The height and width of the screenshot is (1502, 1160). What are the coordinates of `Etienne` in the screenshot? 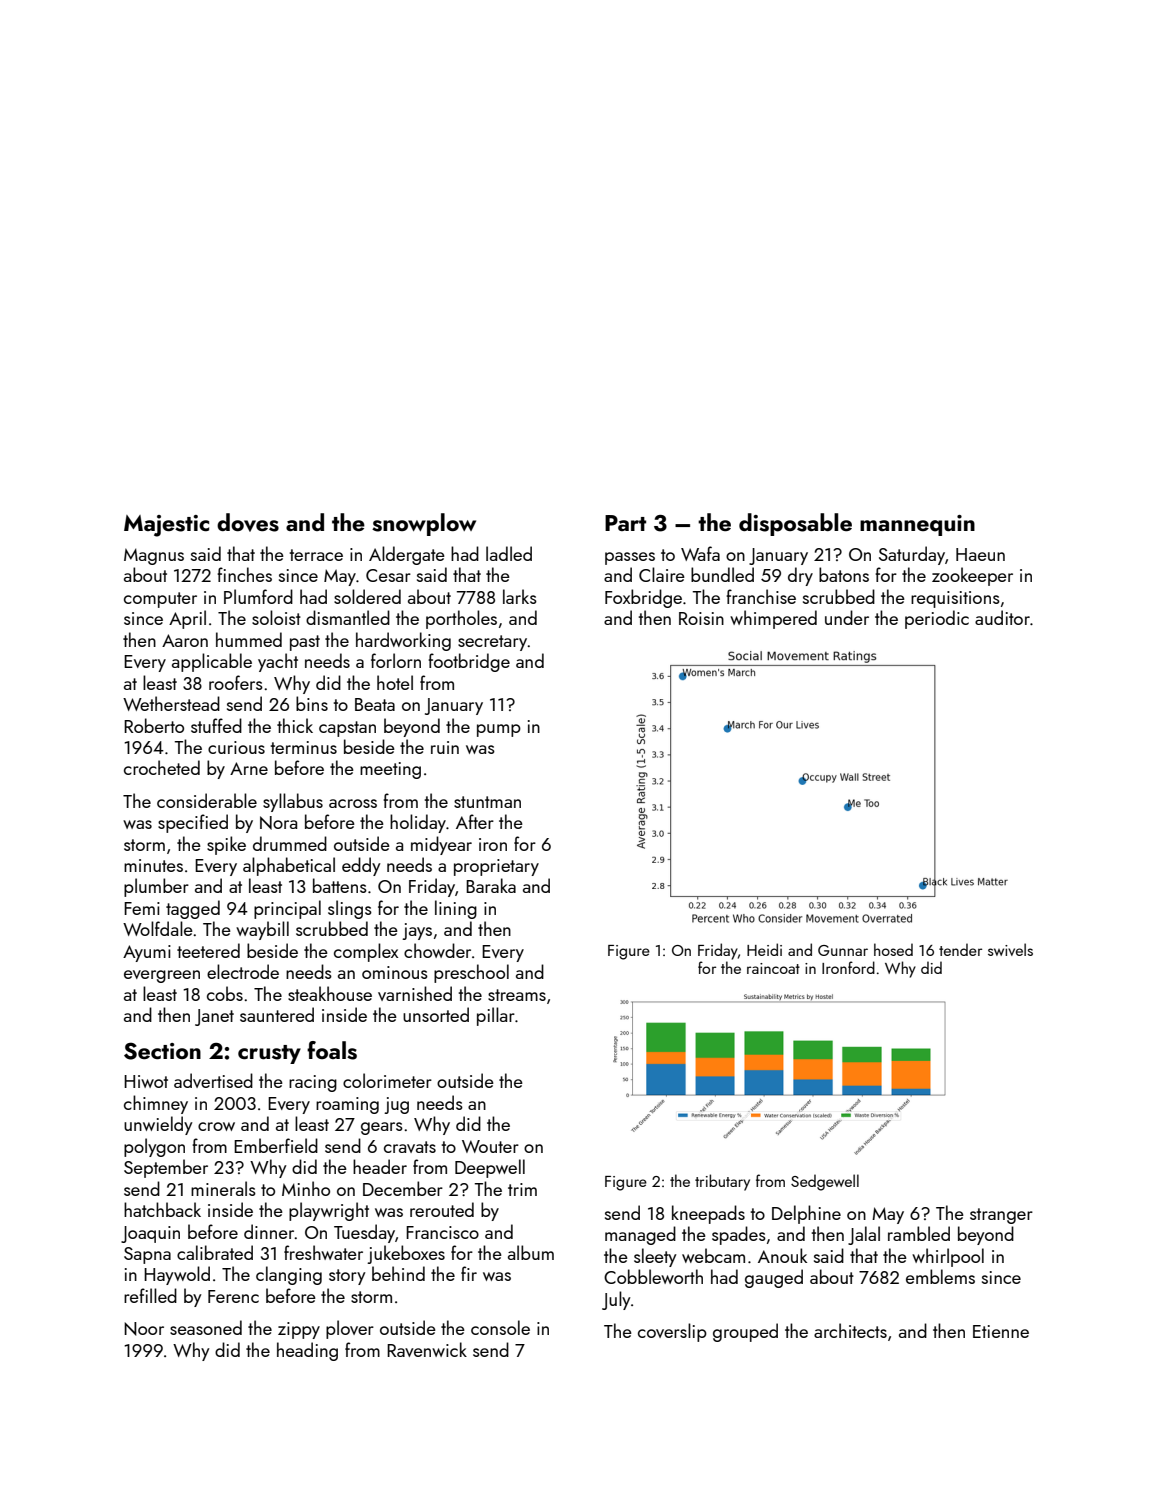 It's located at (1001, 1331).
